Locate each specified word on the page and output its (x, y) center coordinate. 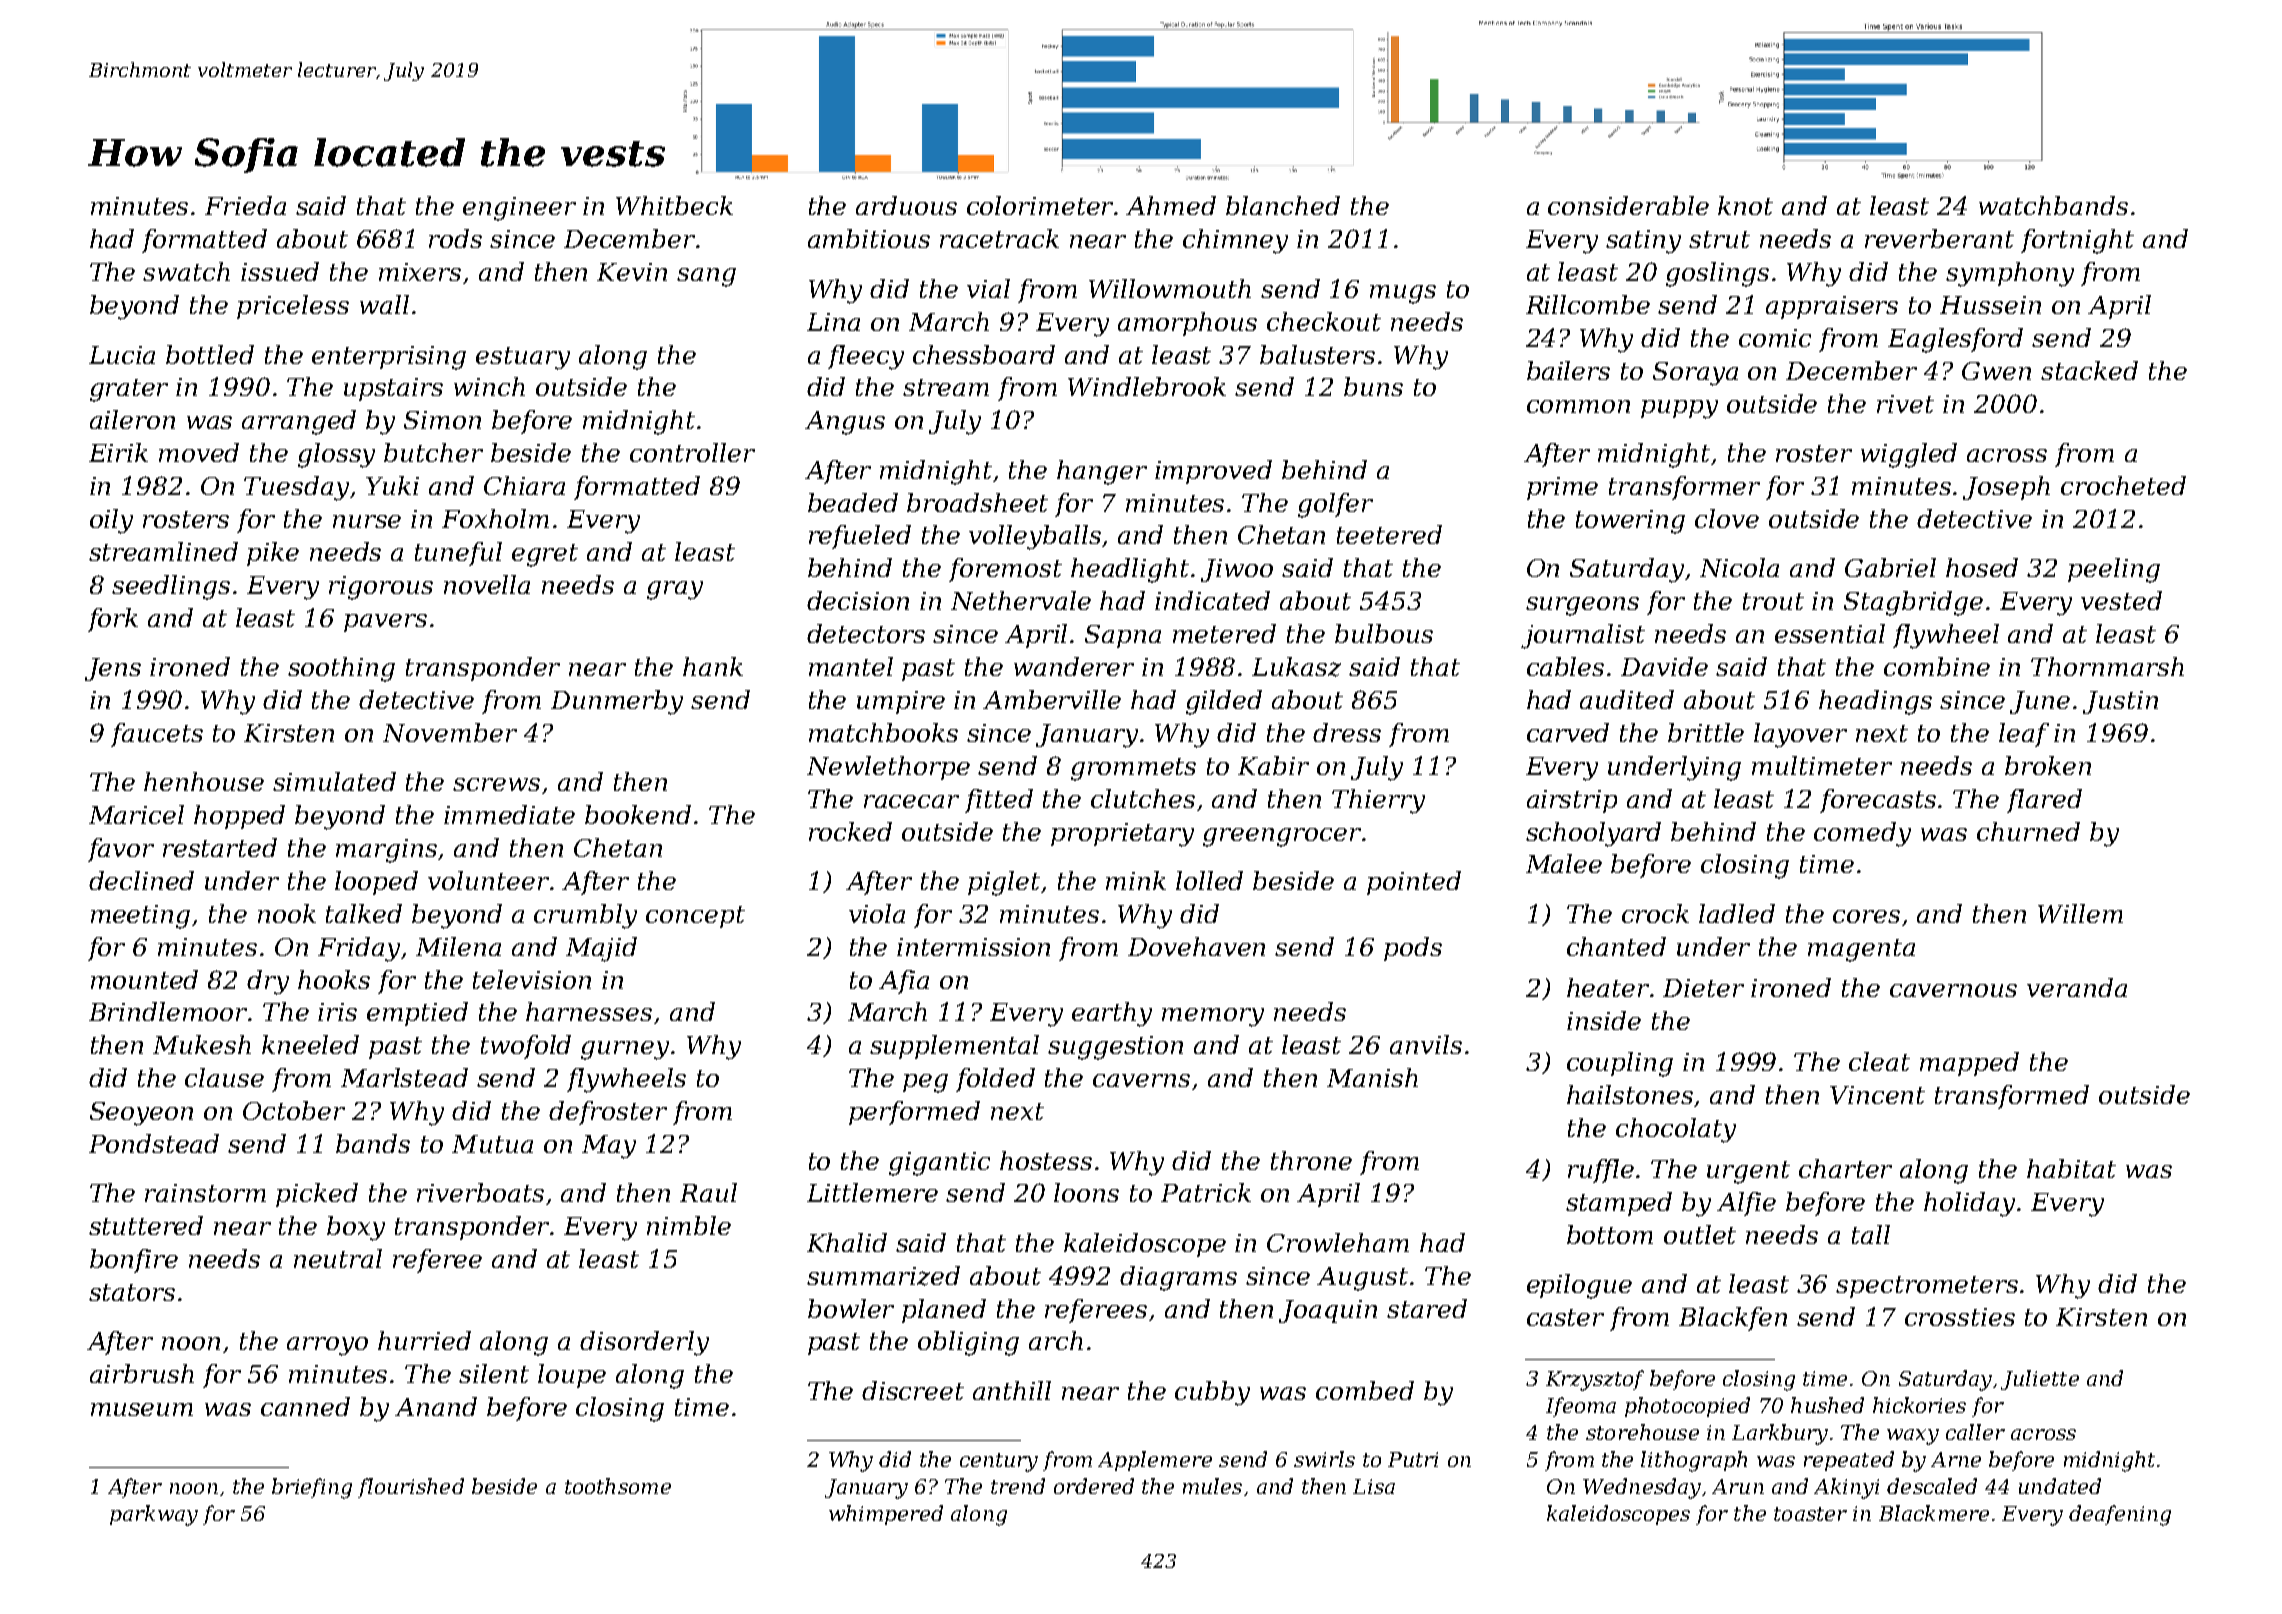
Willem (2080, 913)
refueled (860, 537)
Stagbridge (1913, 603)
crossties (1960, 1317)
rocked (850, 831)
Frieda (245, 205)
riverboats (480, 1192)
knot (1745, 205)
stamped (1619, 1204)
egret (545, 555)
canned (305, 1406)
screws (496, 784)
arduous (906, 205)
